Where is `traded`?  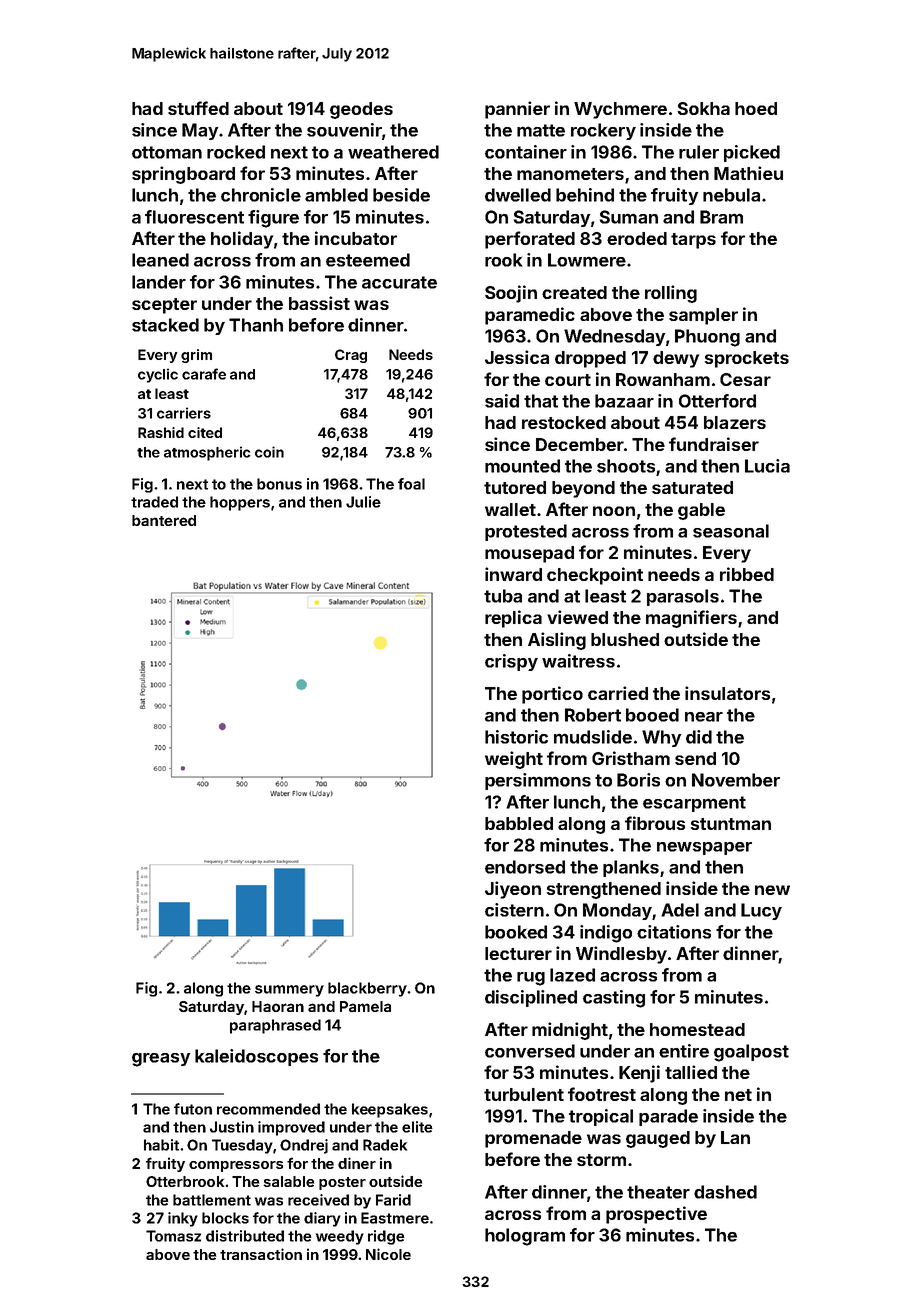 traded is located at coordinates (154, 502).
